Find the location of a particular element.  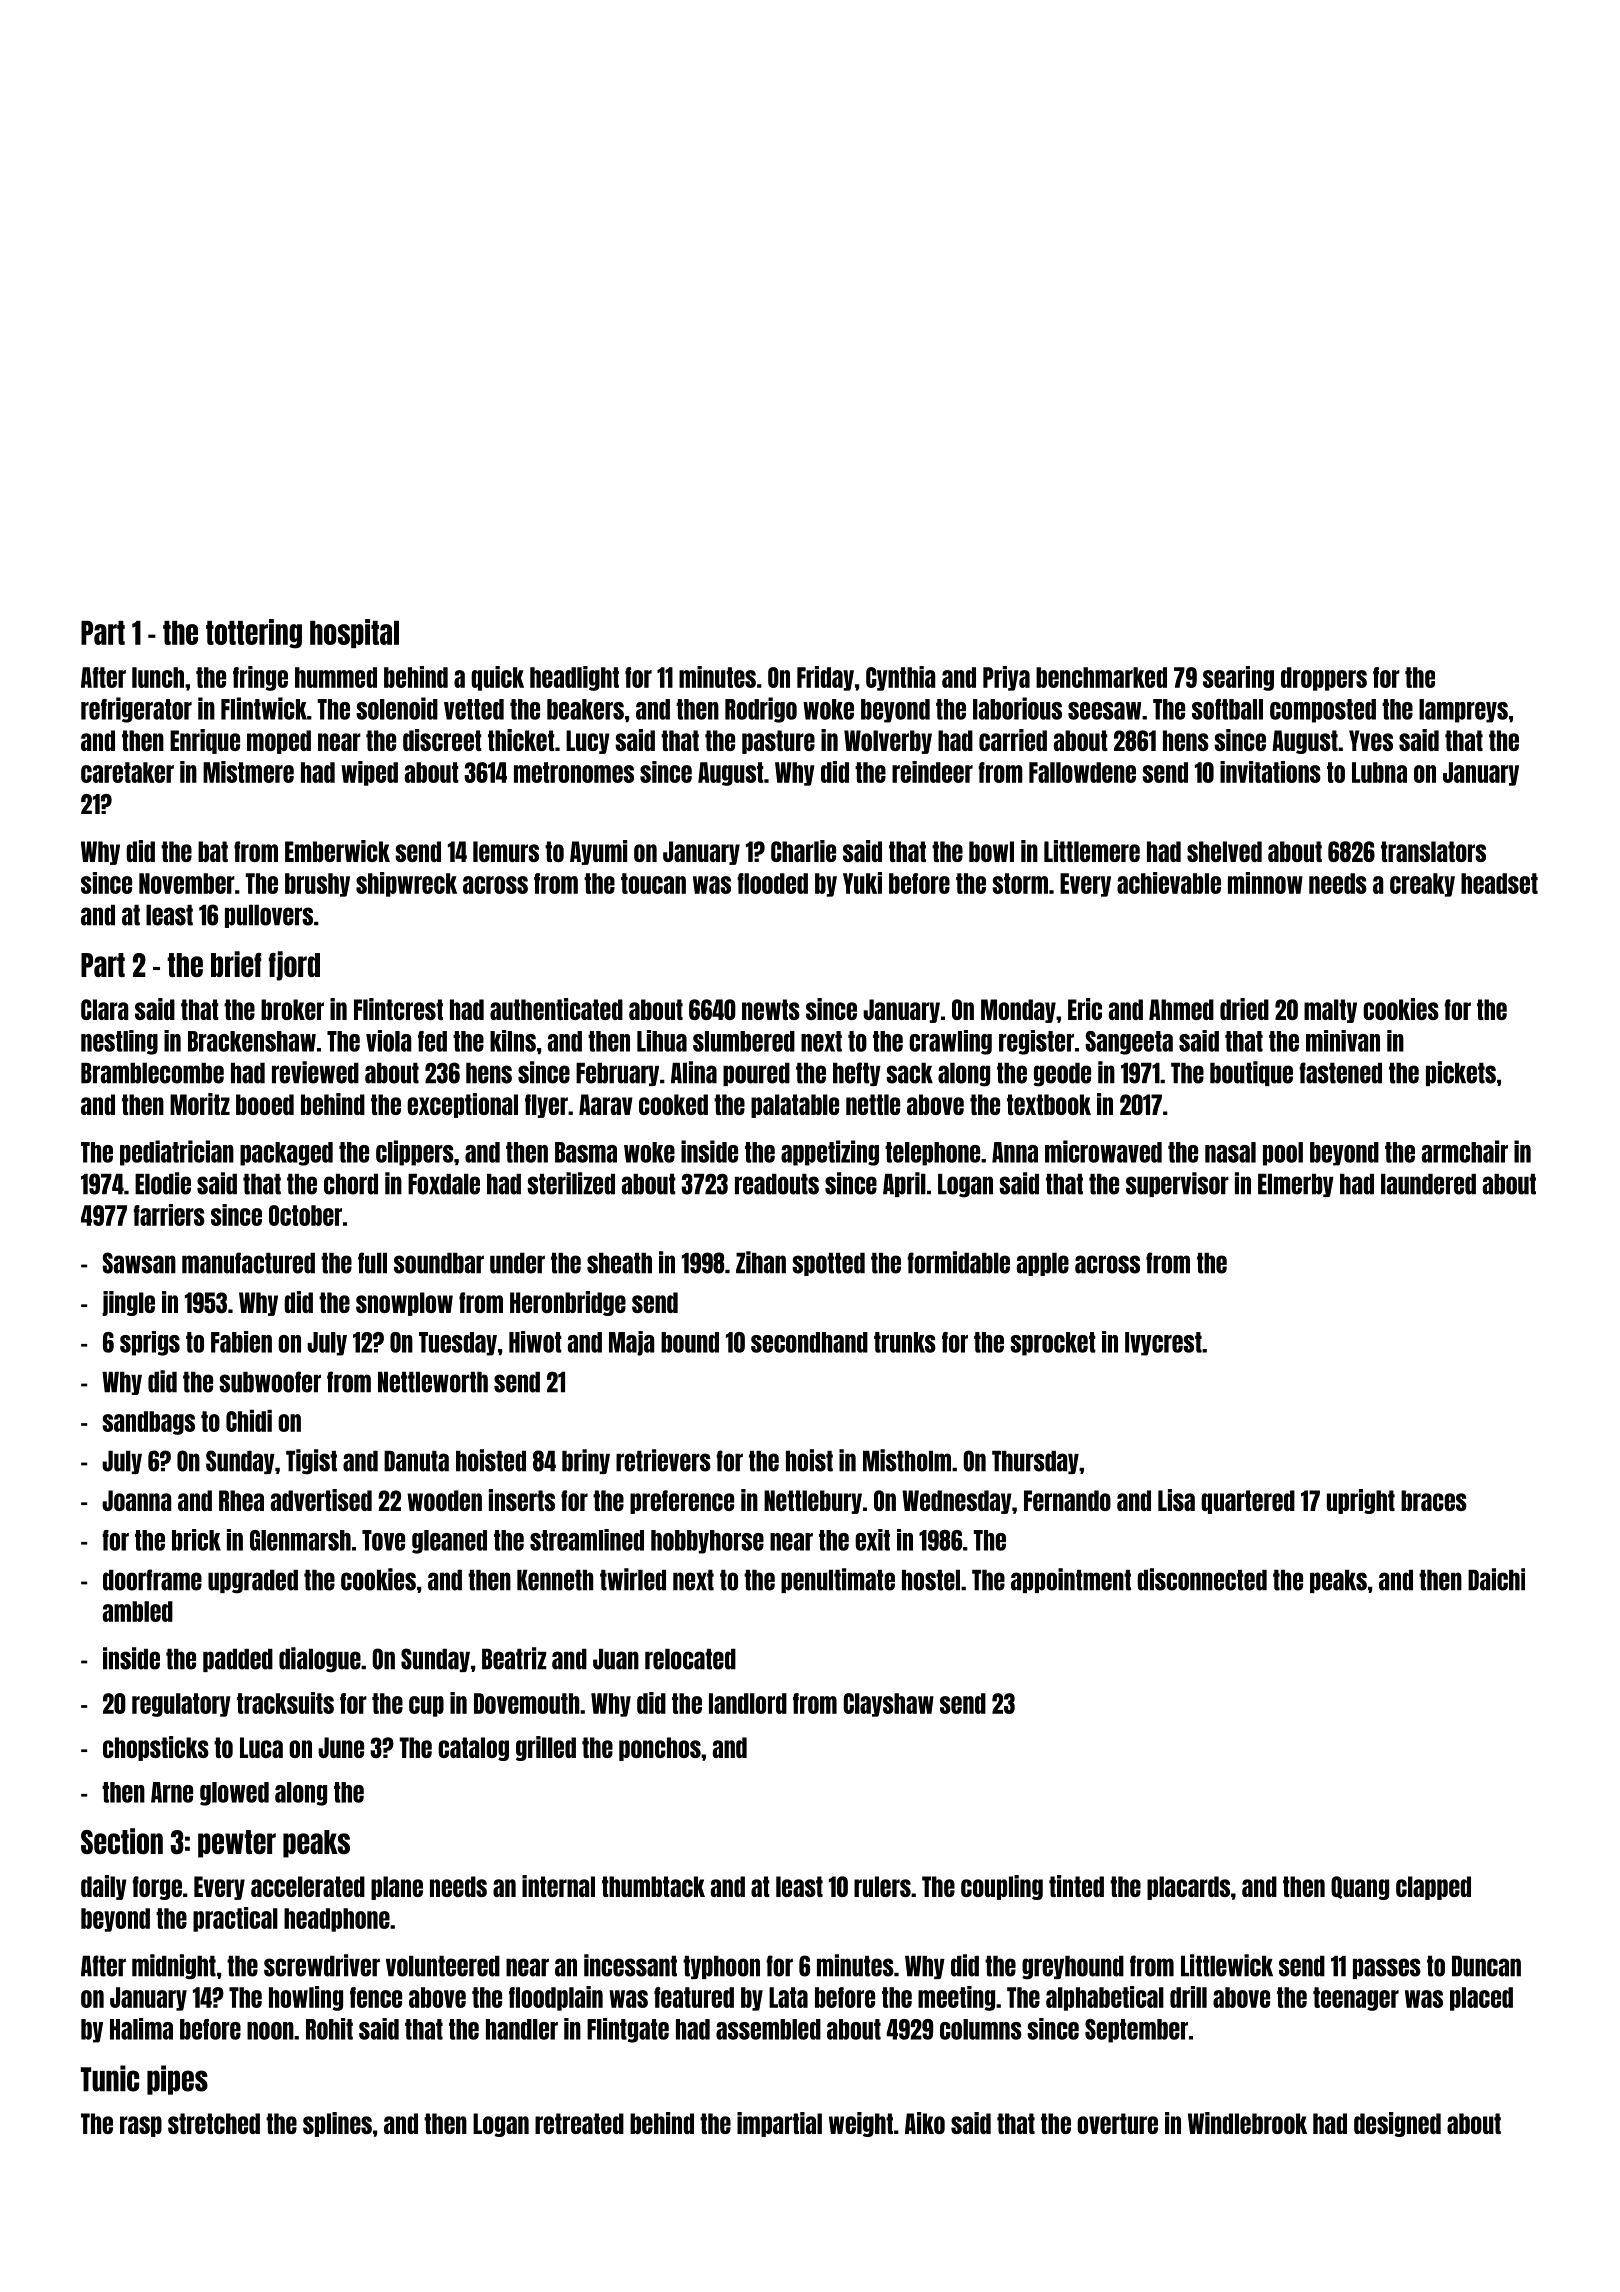

October is located at coordinates (305, 1215).
